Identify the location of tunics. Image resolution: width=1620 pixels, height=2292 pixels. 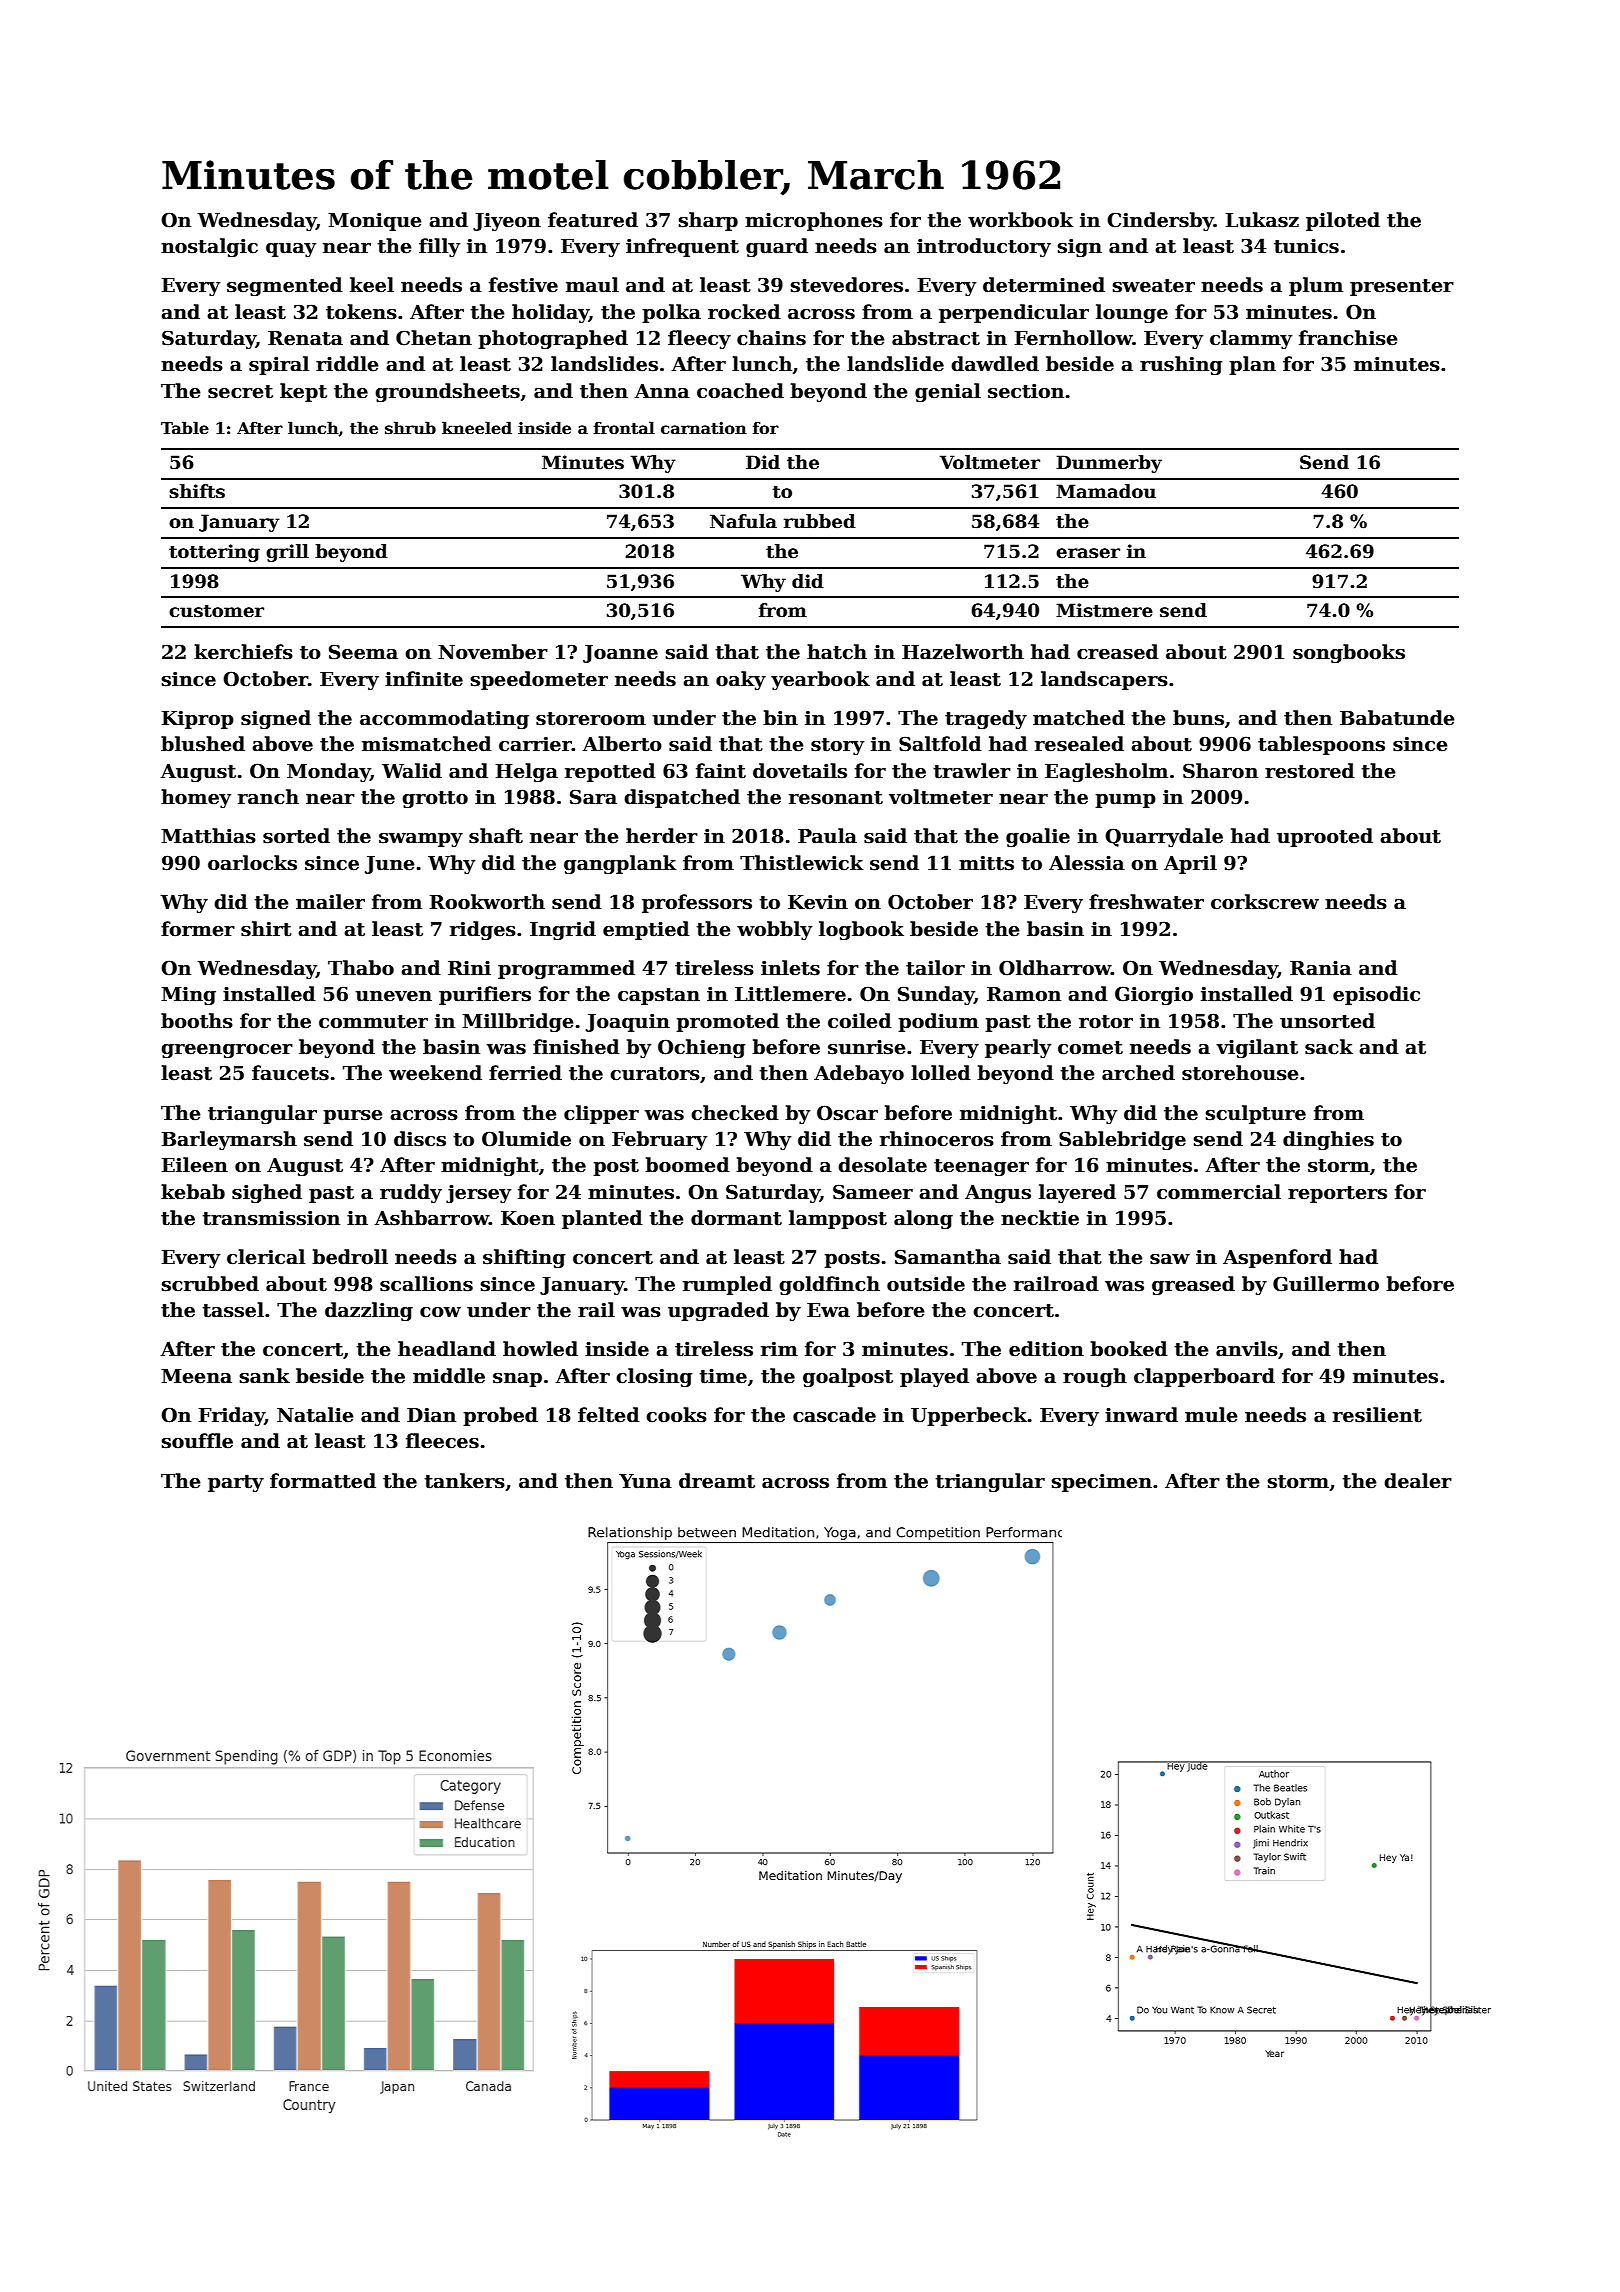
(1306, 246).
